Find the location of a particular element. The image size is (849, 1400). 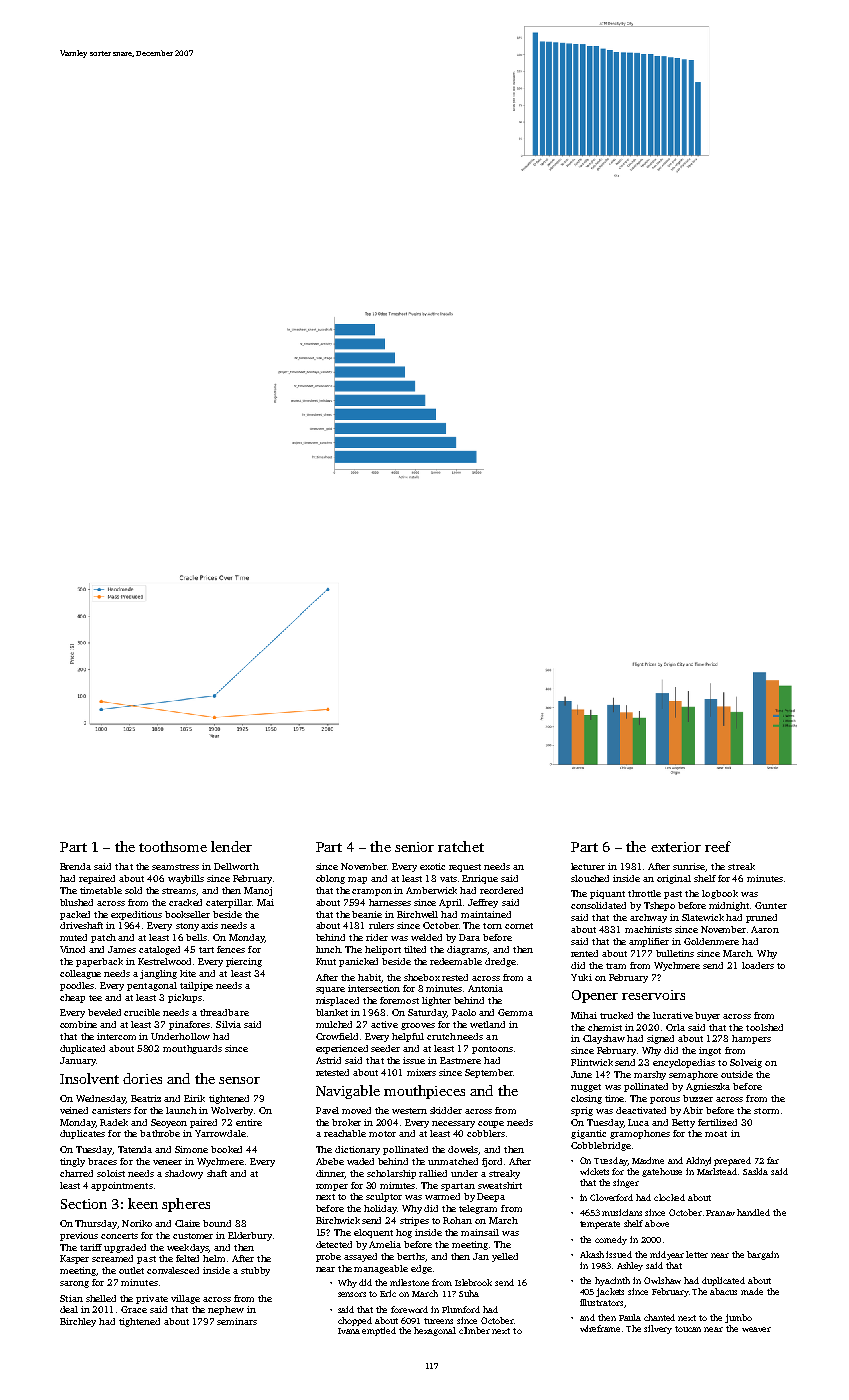

Plumford is located at coordinates (461, 1309).
